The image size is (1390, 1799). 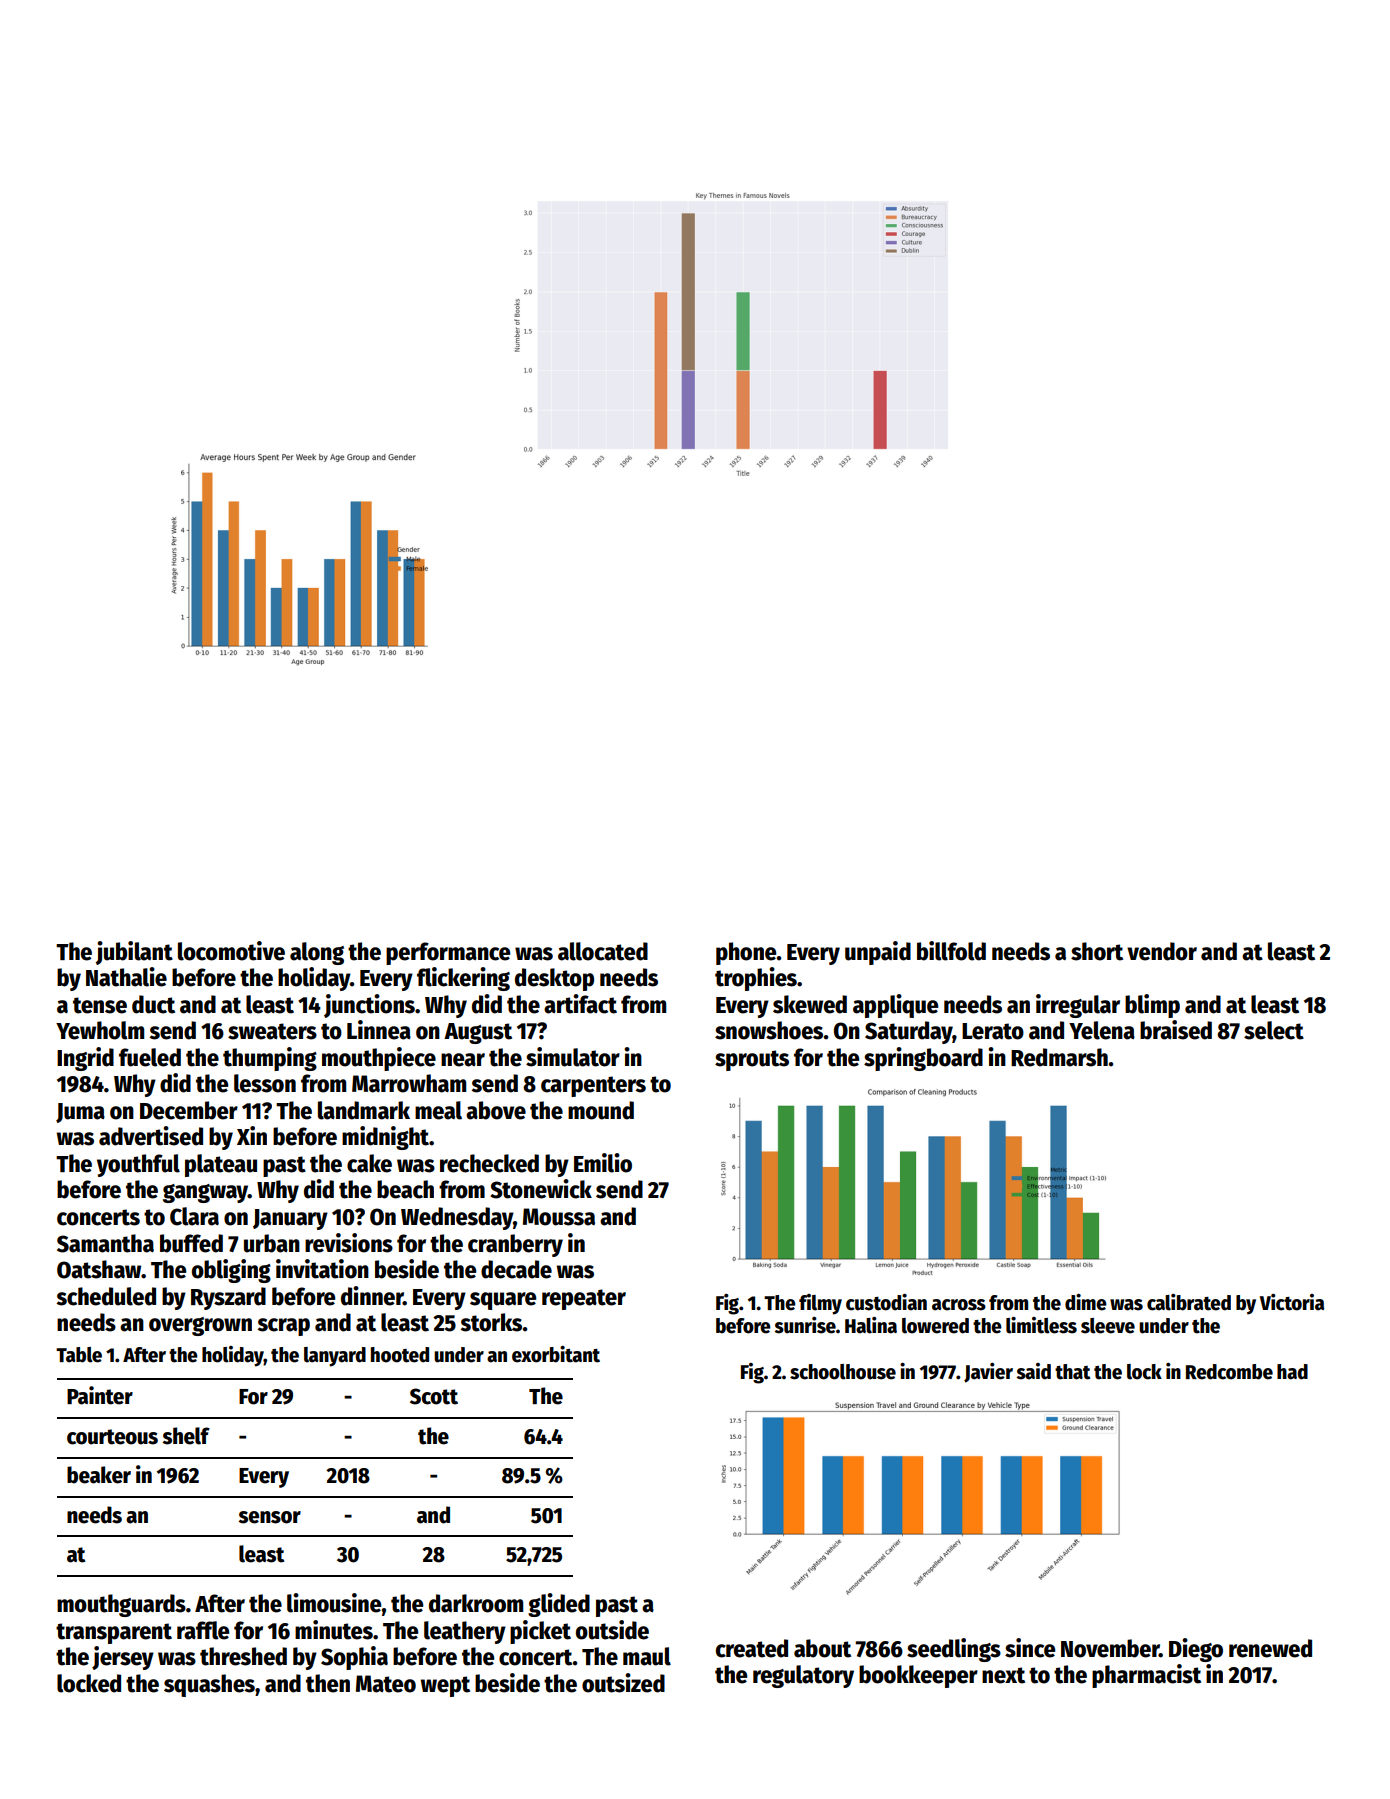 What do you see at coordinates (516, 1269) in the screenshot?
I see `decade` at bounding box center [516, 1269].
